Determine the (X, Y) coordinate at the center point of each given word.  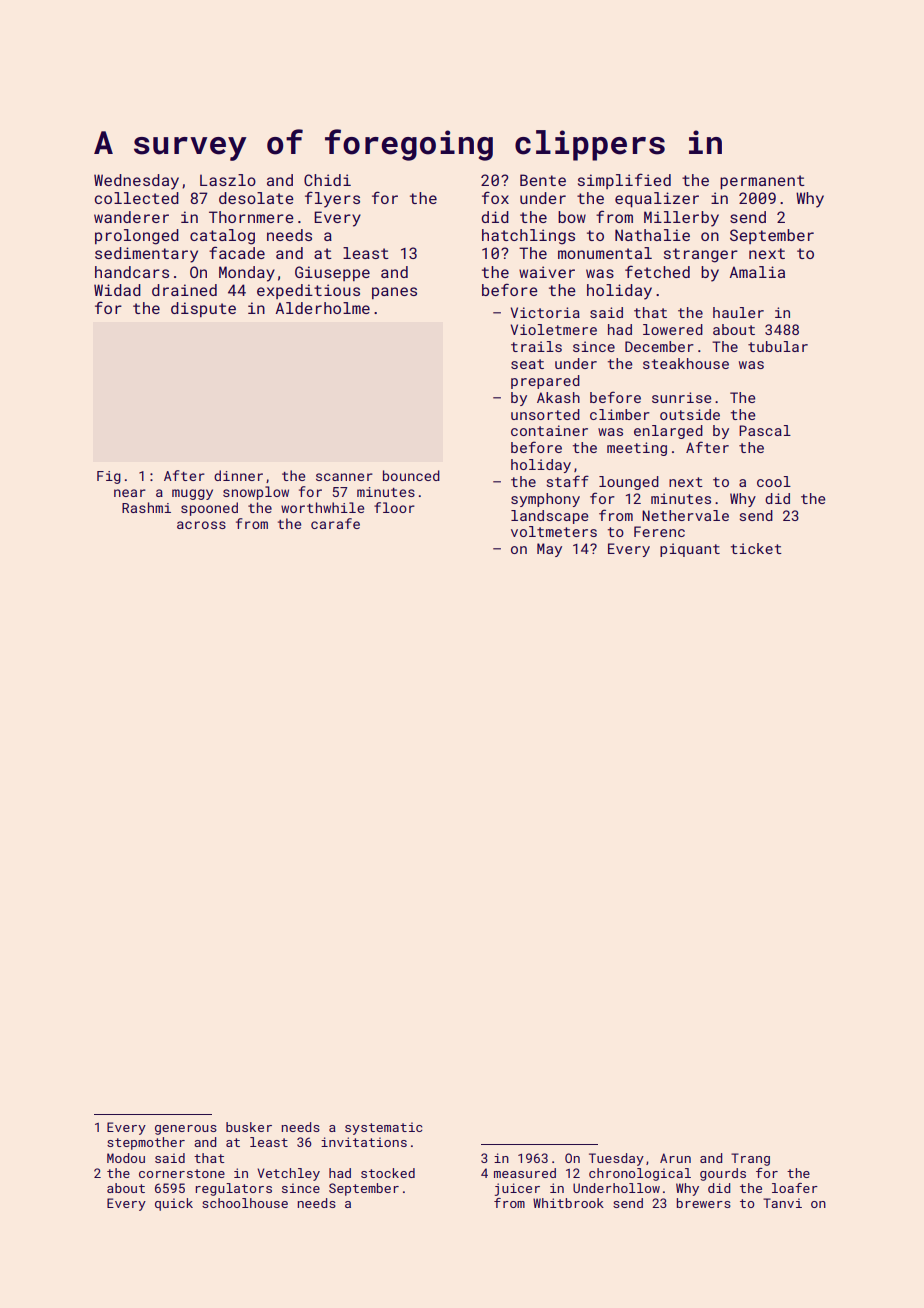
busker (249, 1127)
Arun (675, 1158)
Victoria (545, 312)
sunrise (682, 397)
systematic (383, 1128)
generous (186, 1130)
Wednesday (136, 182)
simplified (624, 181)
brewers (704, 1203)
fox (495, 197)
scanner (344, 477)
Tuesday (616, 1159)
